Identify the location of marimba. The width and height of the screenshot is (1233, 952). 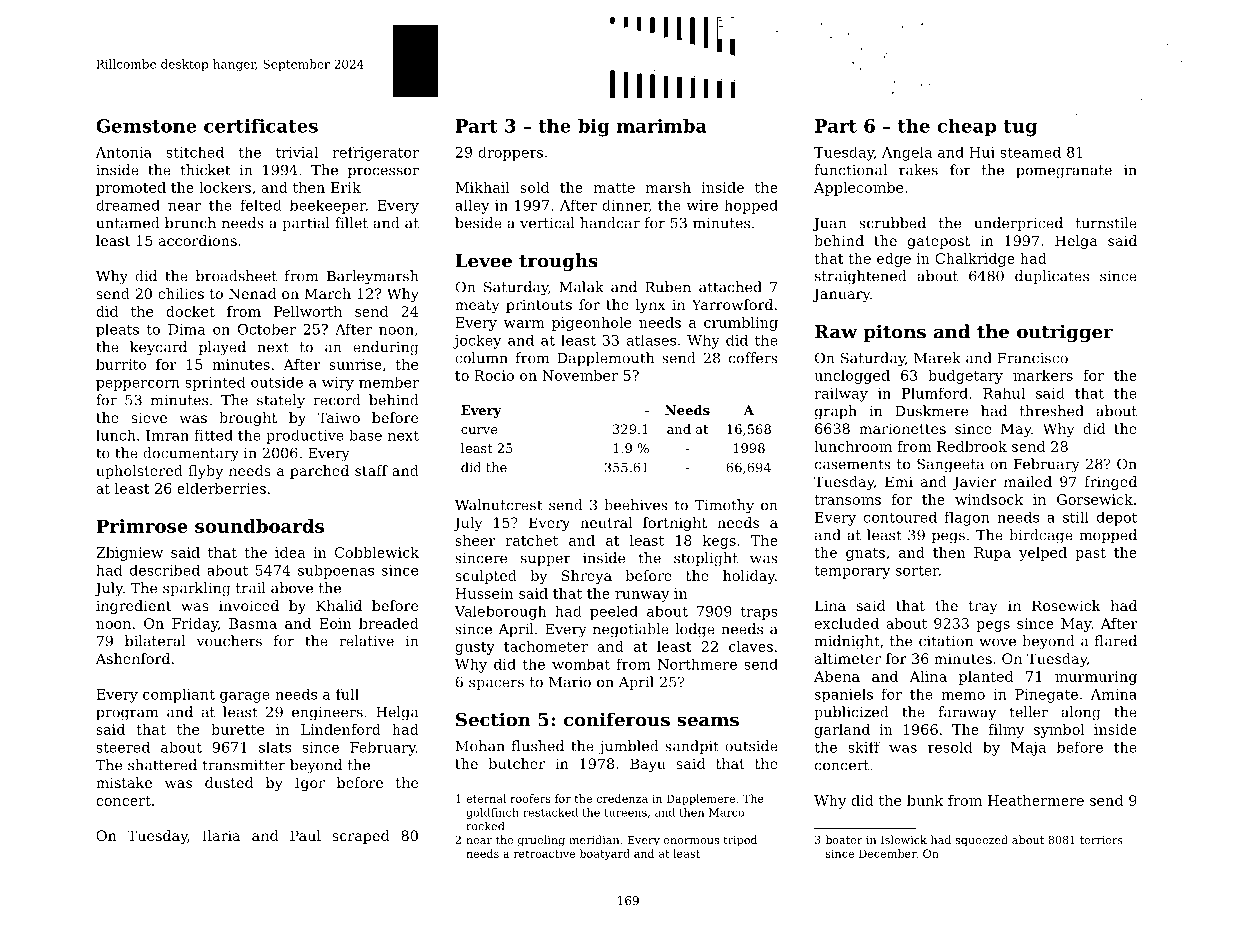
(662, 125).
